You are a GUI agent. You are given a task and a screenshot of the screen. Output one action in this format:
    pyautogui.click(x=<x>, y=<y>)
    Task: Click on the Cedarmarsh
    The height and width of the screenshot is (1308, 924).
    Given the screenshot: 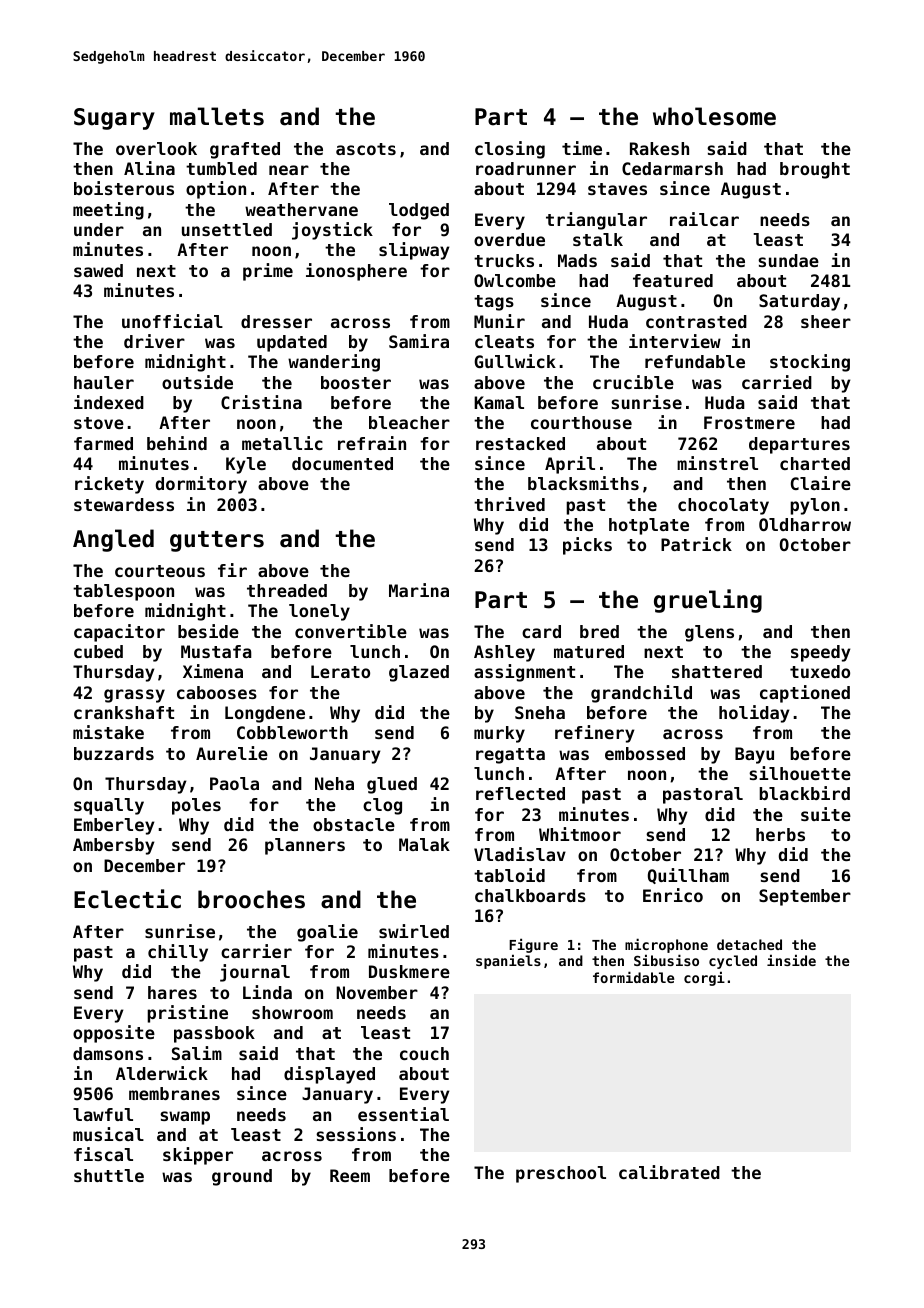 What is the action you would take?
    pyautogui.click(x=672, y=168)
